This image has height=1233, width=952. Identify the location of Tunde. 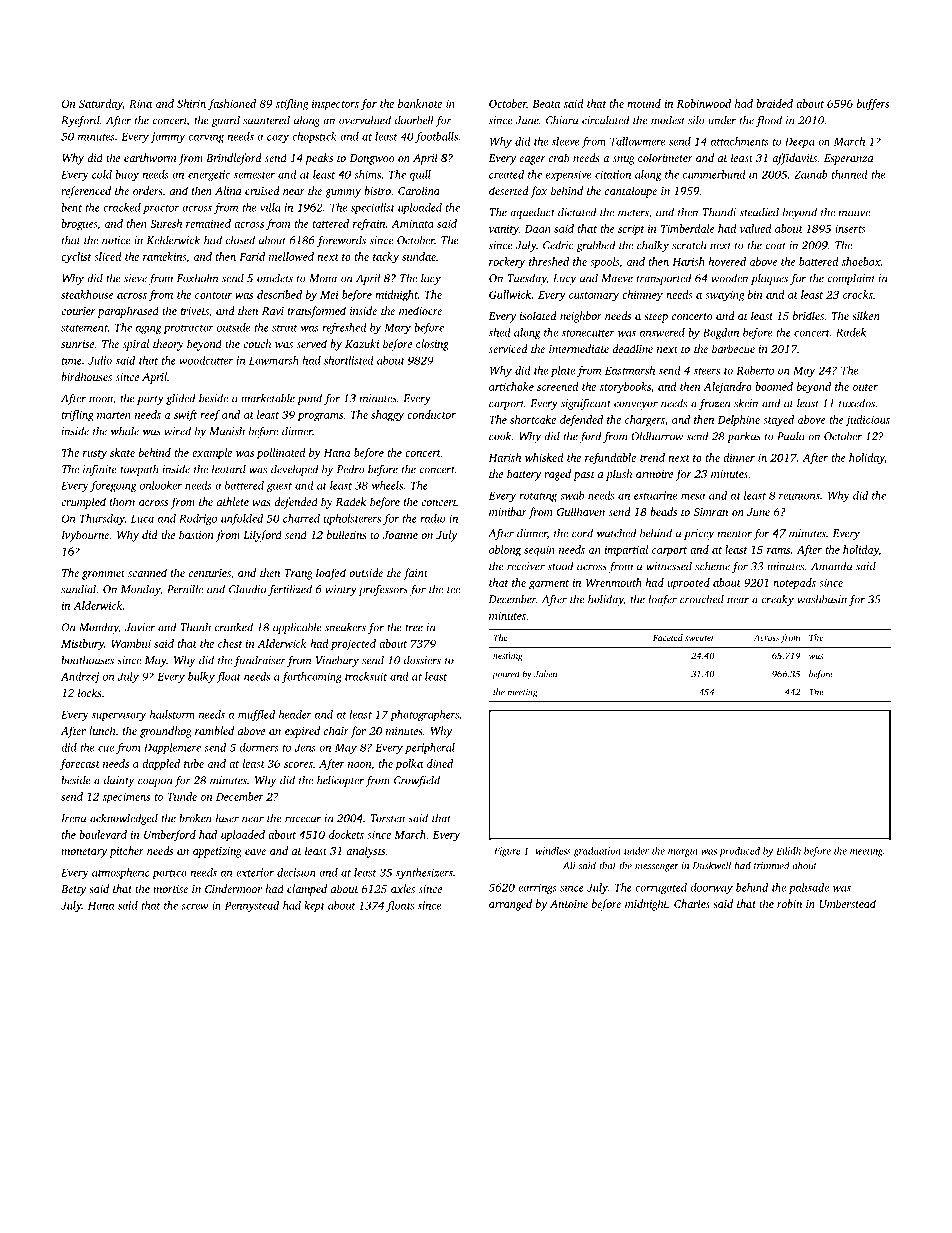
(182, 796).
